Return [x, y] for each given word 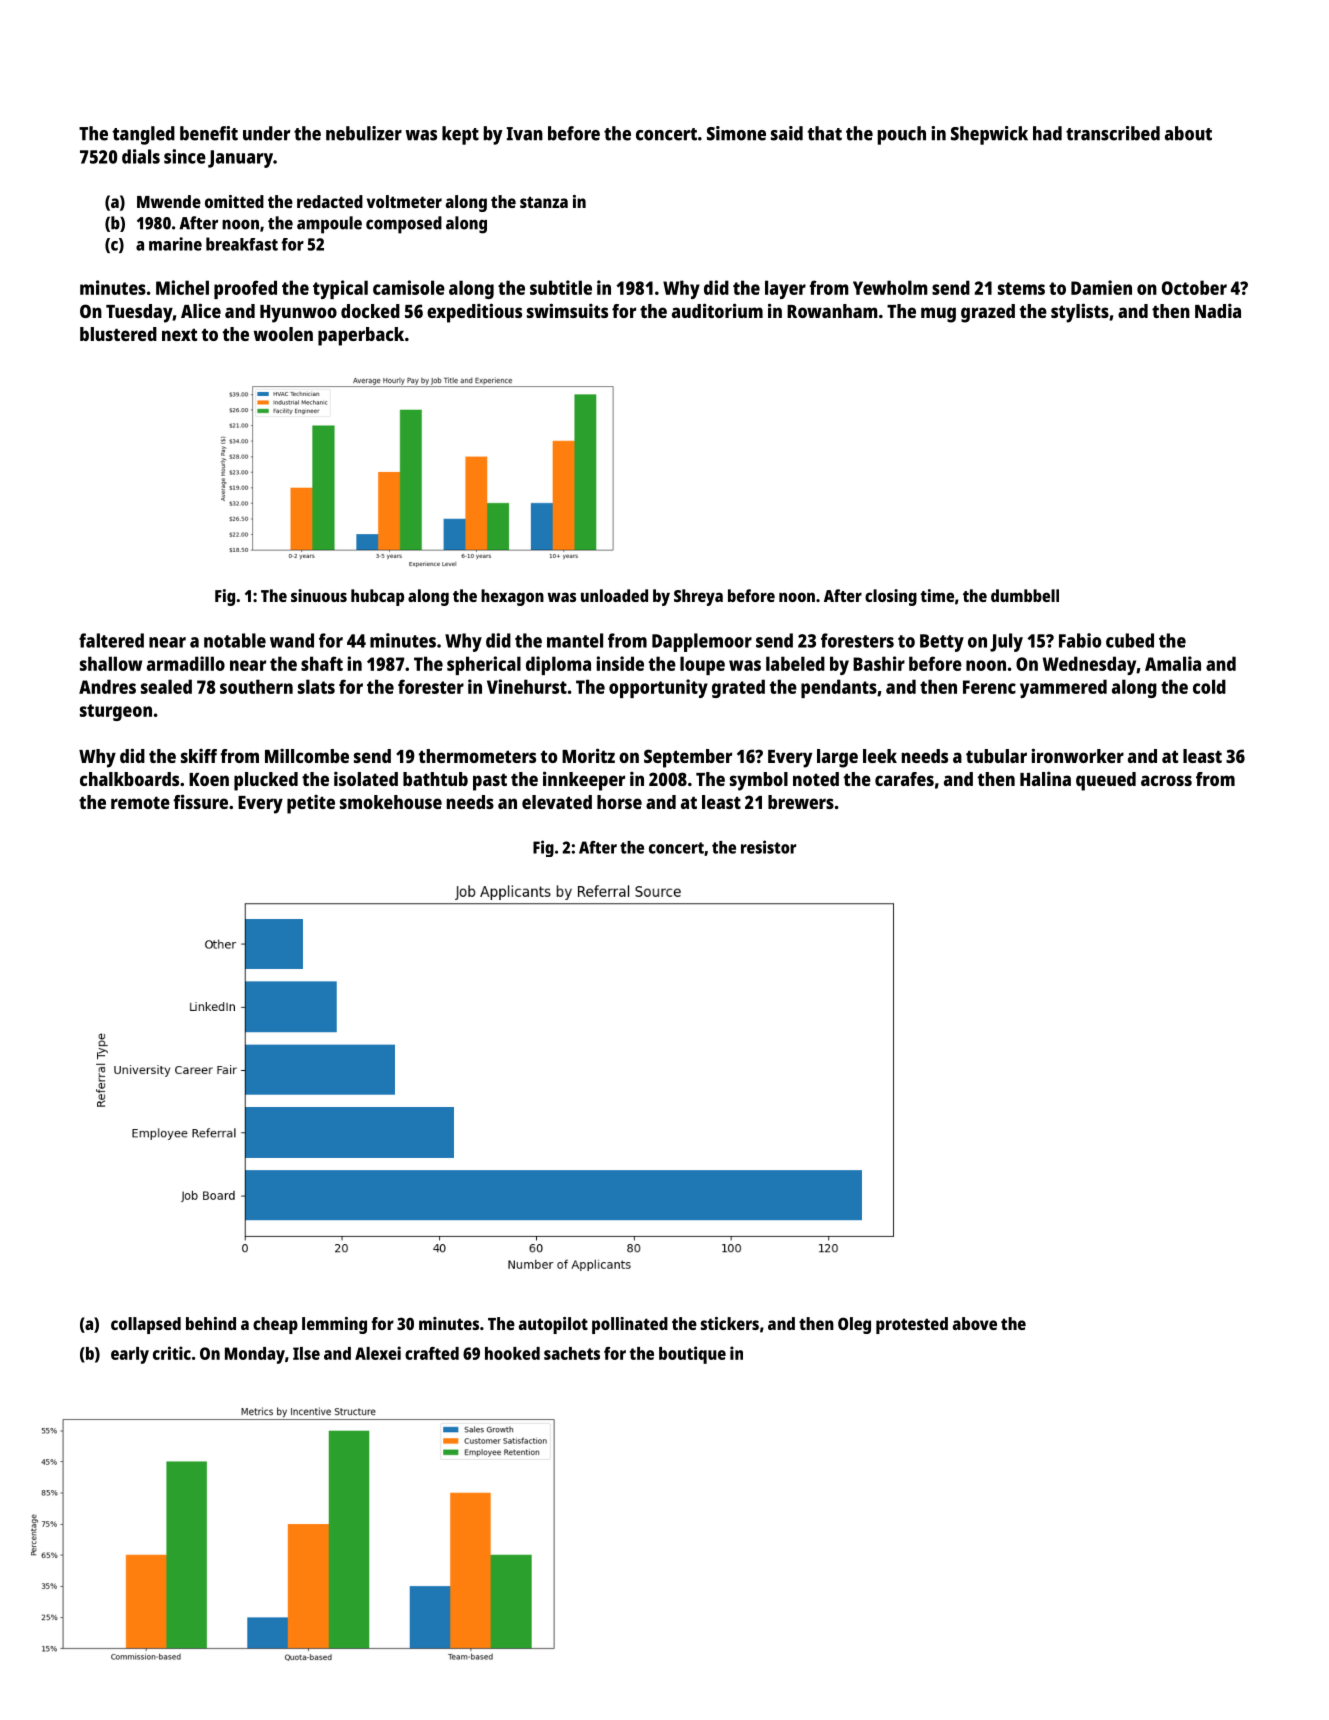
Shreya [698, 597]
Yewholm [890, 287]
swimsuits [567, 310]
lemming [334, 1325]
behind [211, 1323]
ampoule [329, 225]
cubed [1130, 640]
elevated [557, 802]
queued [1106, 781]
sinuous [319, 595]
